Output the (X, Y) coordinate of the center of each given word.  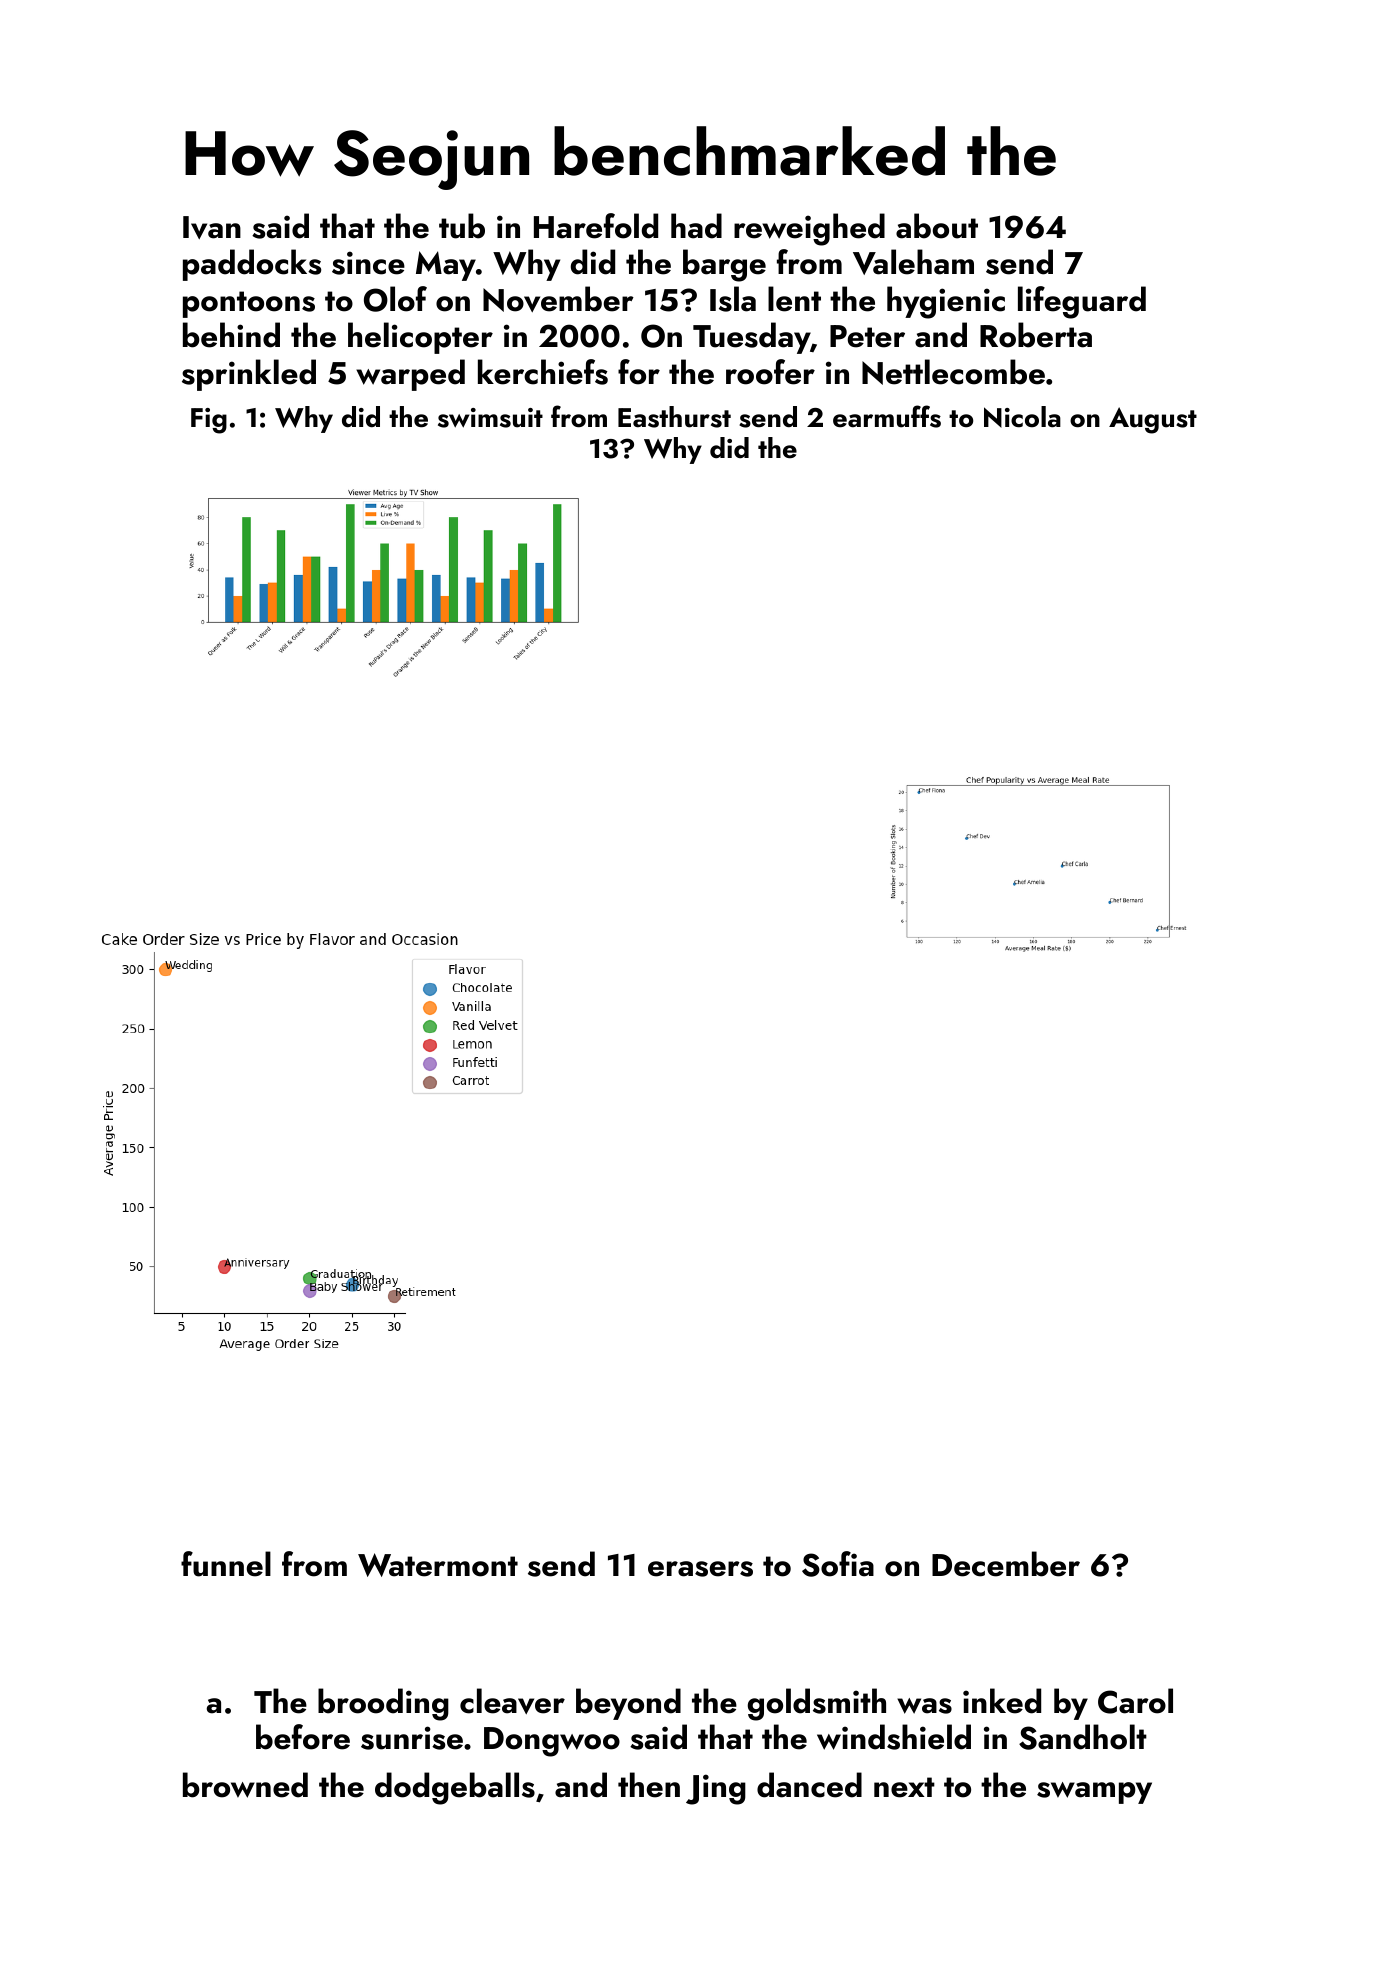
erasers (700, 1569)
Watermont (438, 1565)
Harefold (596, 226)
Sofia (838, 1564)
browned (245, 1785)
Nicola (1022, 417)
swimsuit (490, 418)
